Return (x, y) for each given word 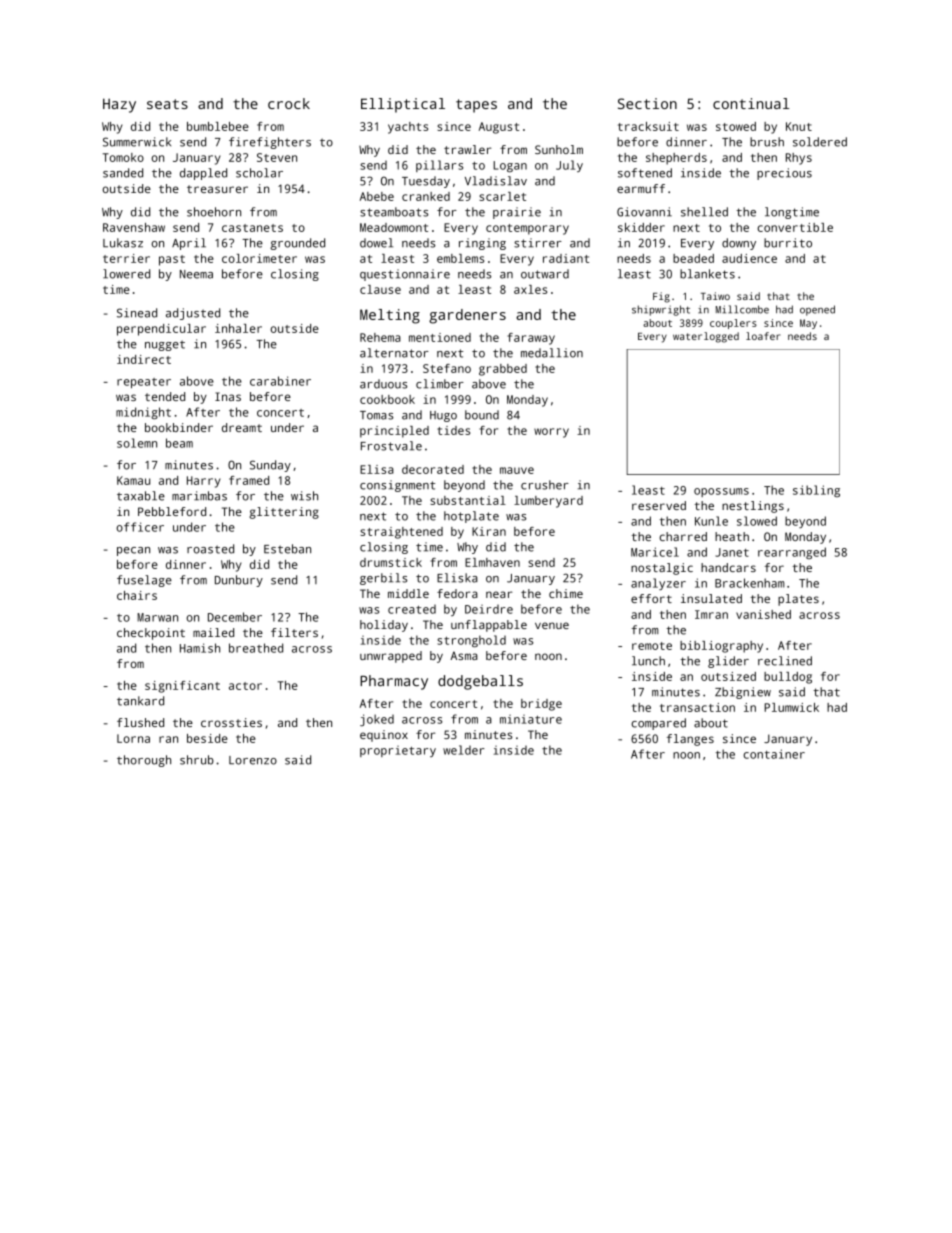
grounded (297, 244)
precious (784, 174)
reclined (785, 661)
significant (182, 687)
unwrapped (391, 657)
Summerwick (137, 142)
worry (551, 433)
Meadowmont (394, 227)
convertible (795, 227)
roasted (210, 549)
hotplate (471, 517)
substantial (468, 500)
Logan (510, 166)
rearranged (792, 553)
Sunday (270, 466)
